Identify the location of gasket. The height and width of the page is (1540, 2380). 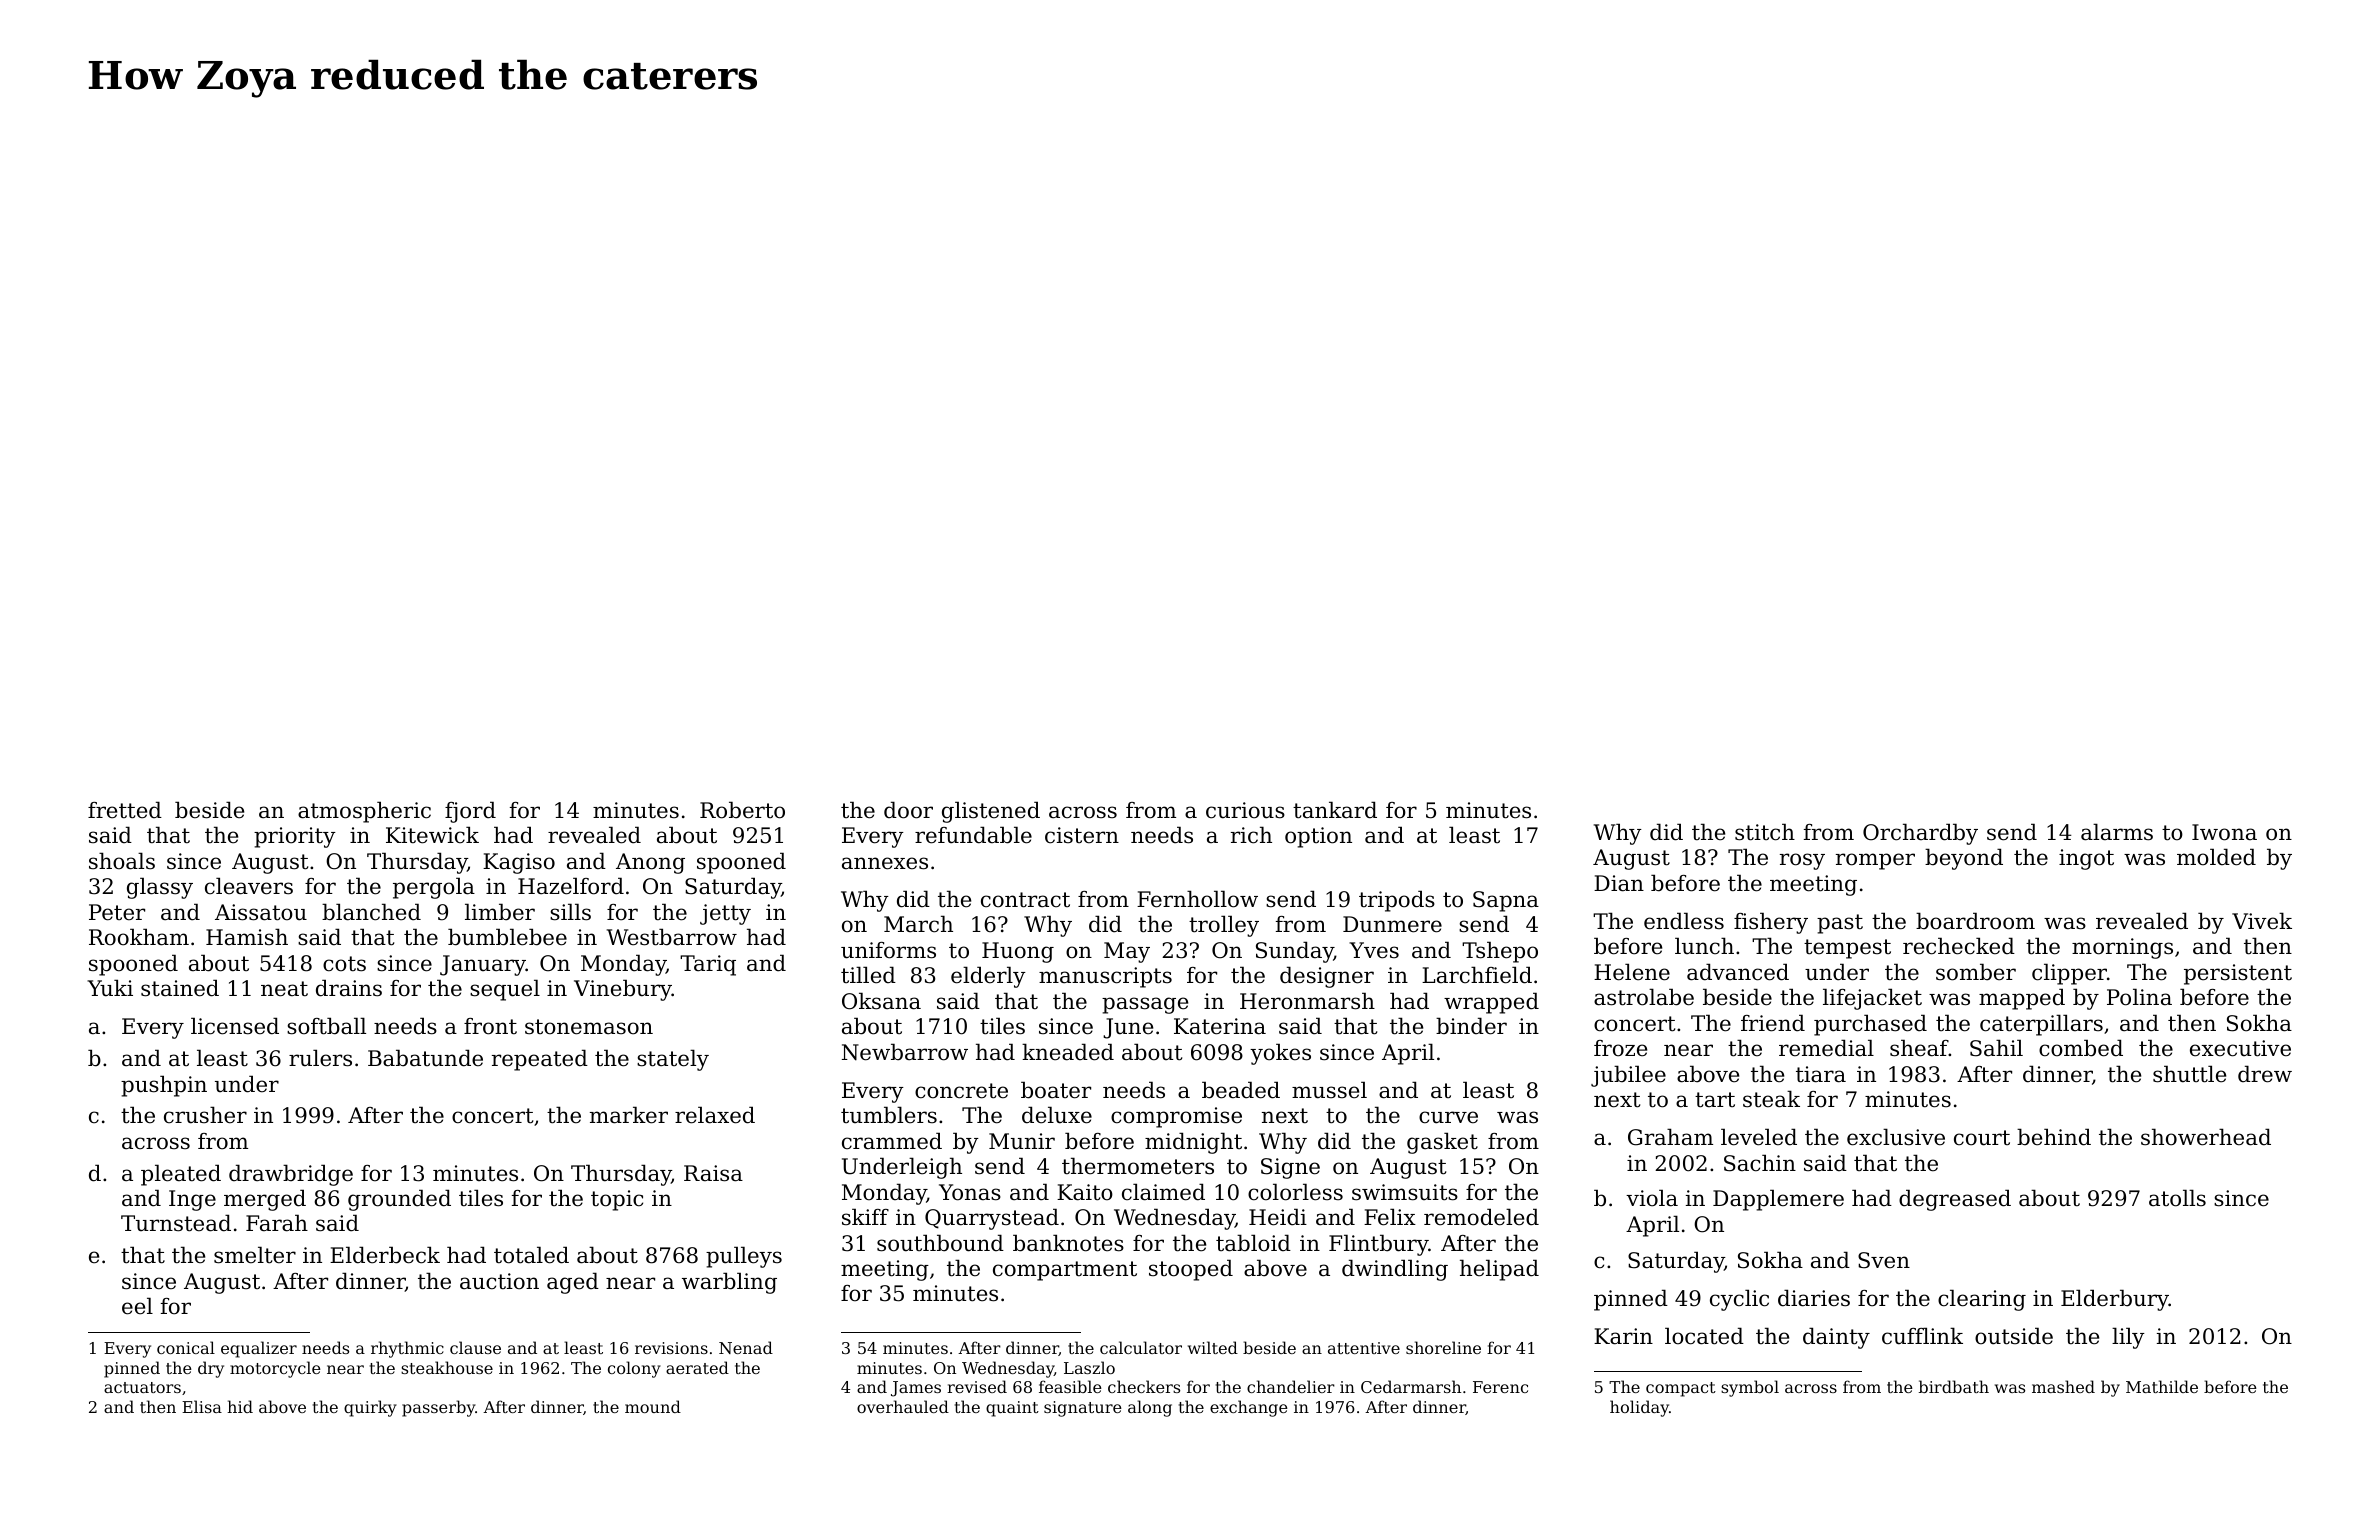
(1442, 1143).
